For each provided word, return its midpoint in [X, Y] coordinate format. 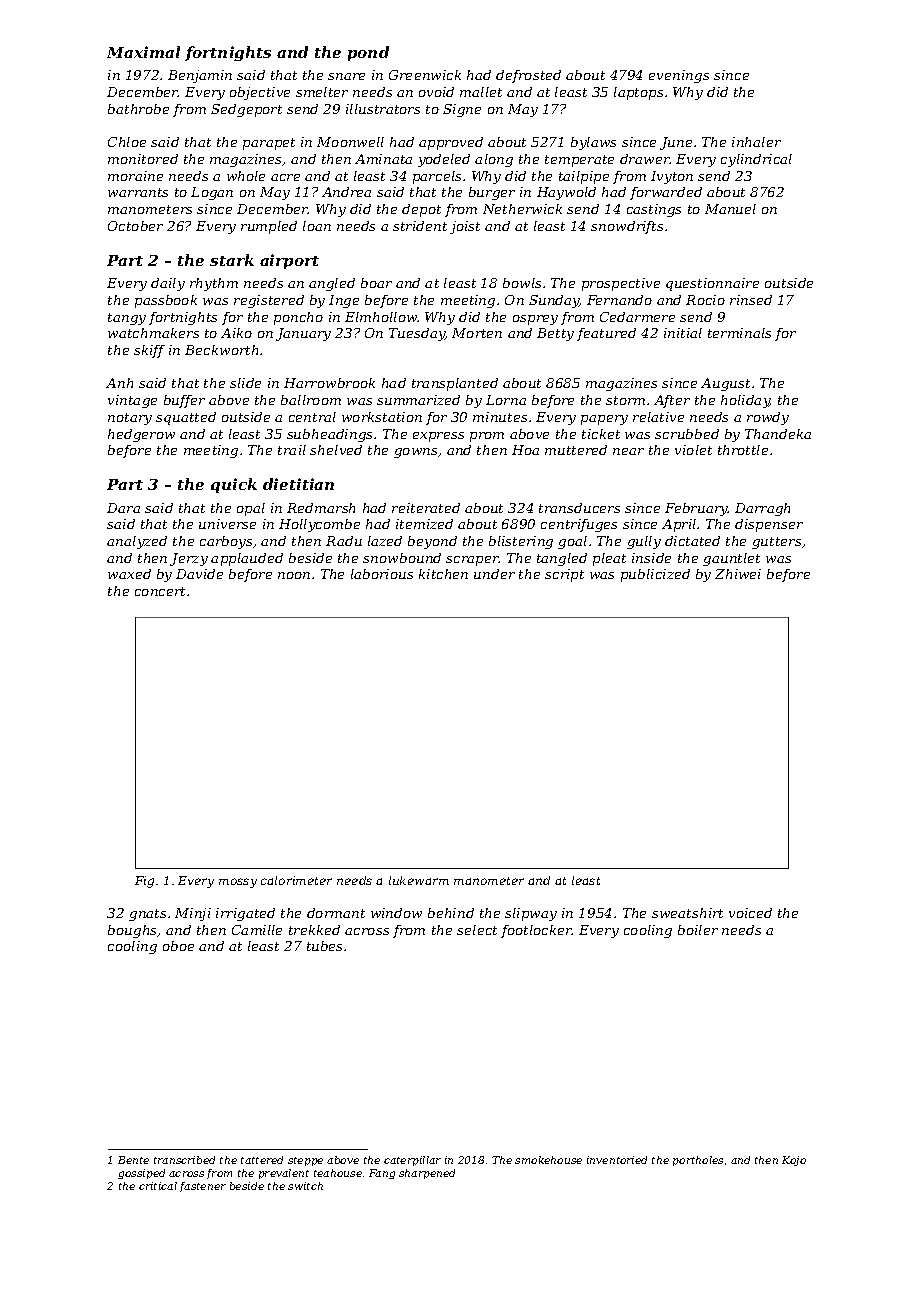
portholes [698, 1161]
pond [368, 53]
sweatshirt [687, 913]
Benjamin [200, 76]
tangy [127, 319]
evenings [679, 76]
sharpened [427, 1174]
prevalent [284, 1174]
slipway [531, 914]
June [676, 143]
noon [294, 575]
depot [421, 210]
